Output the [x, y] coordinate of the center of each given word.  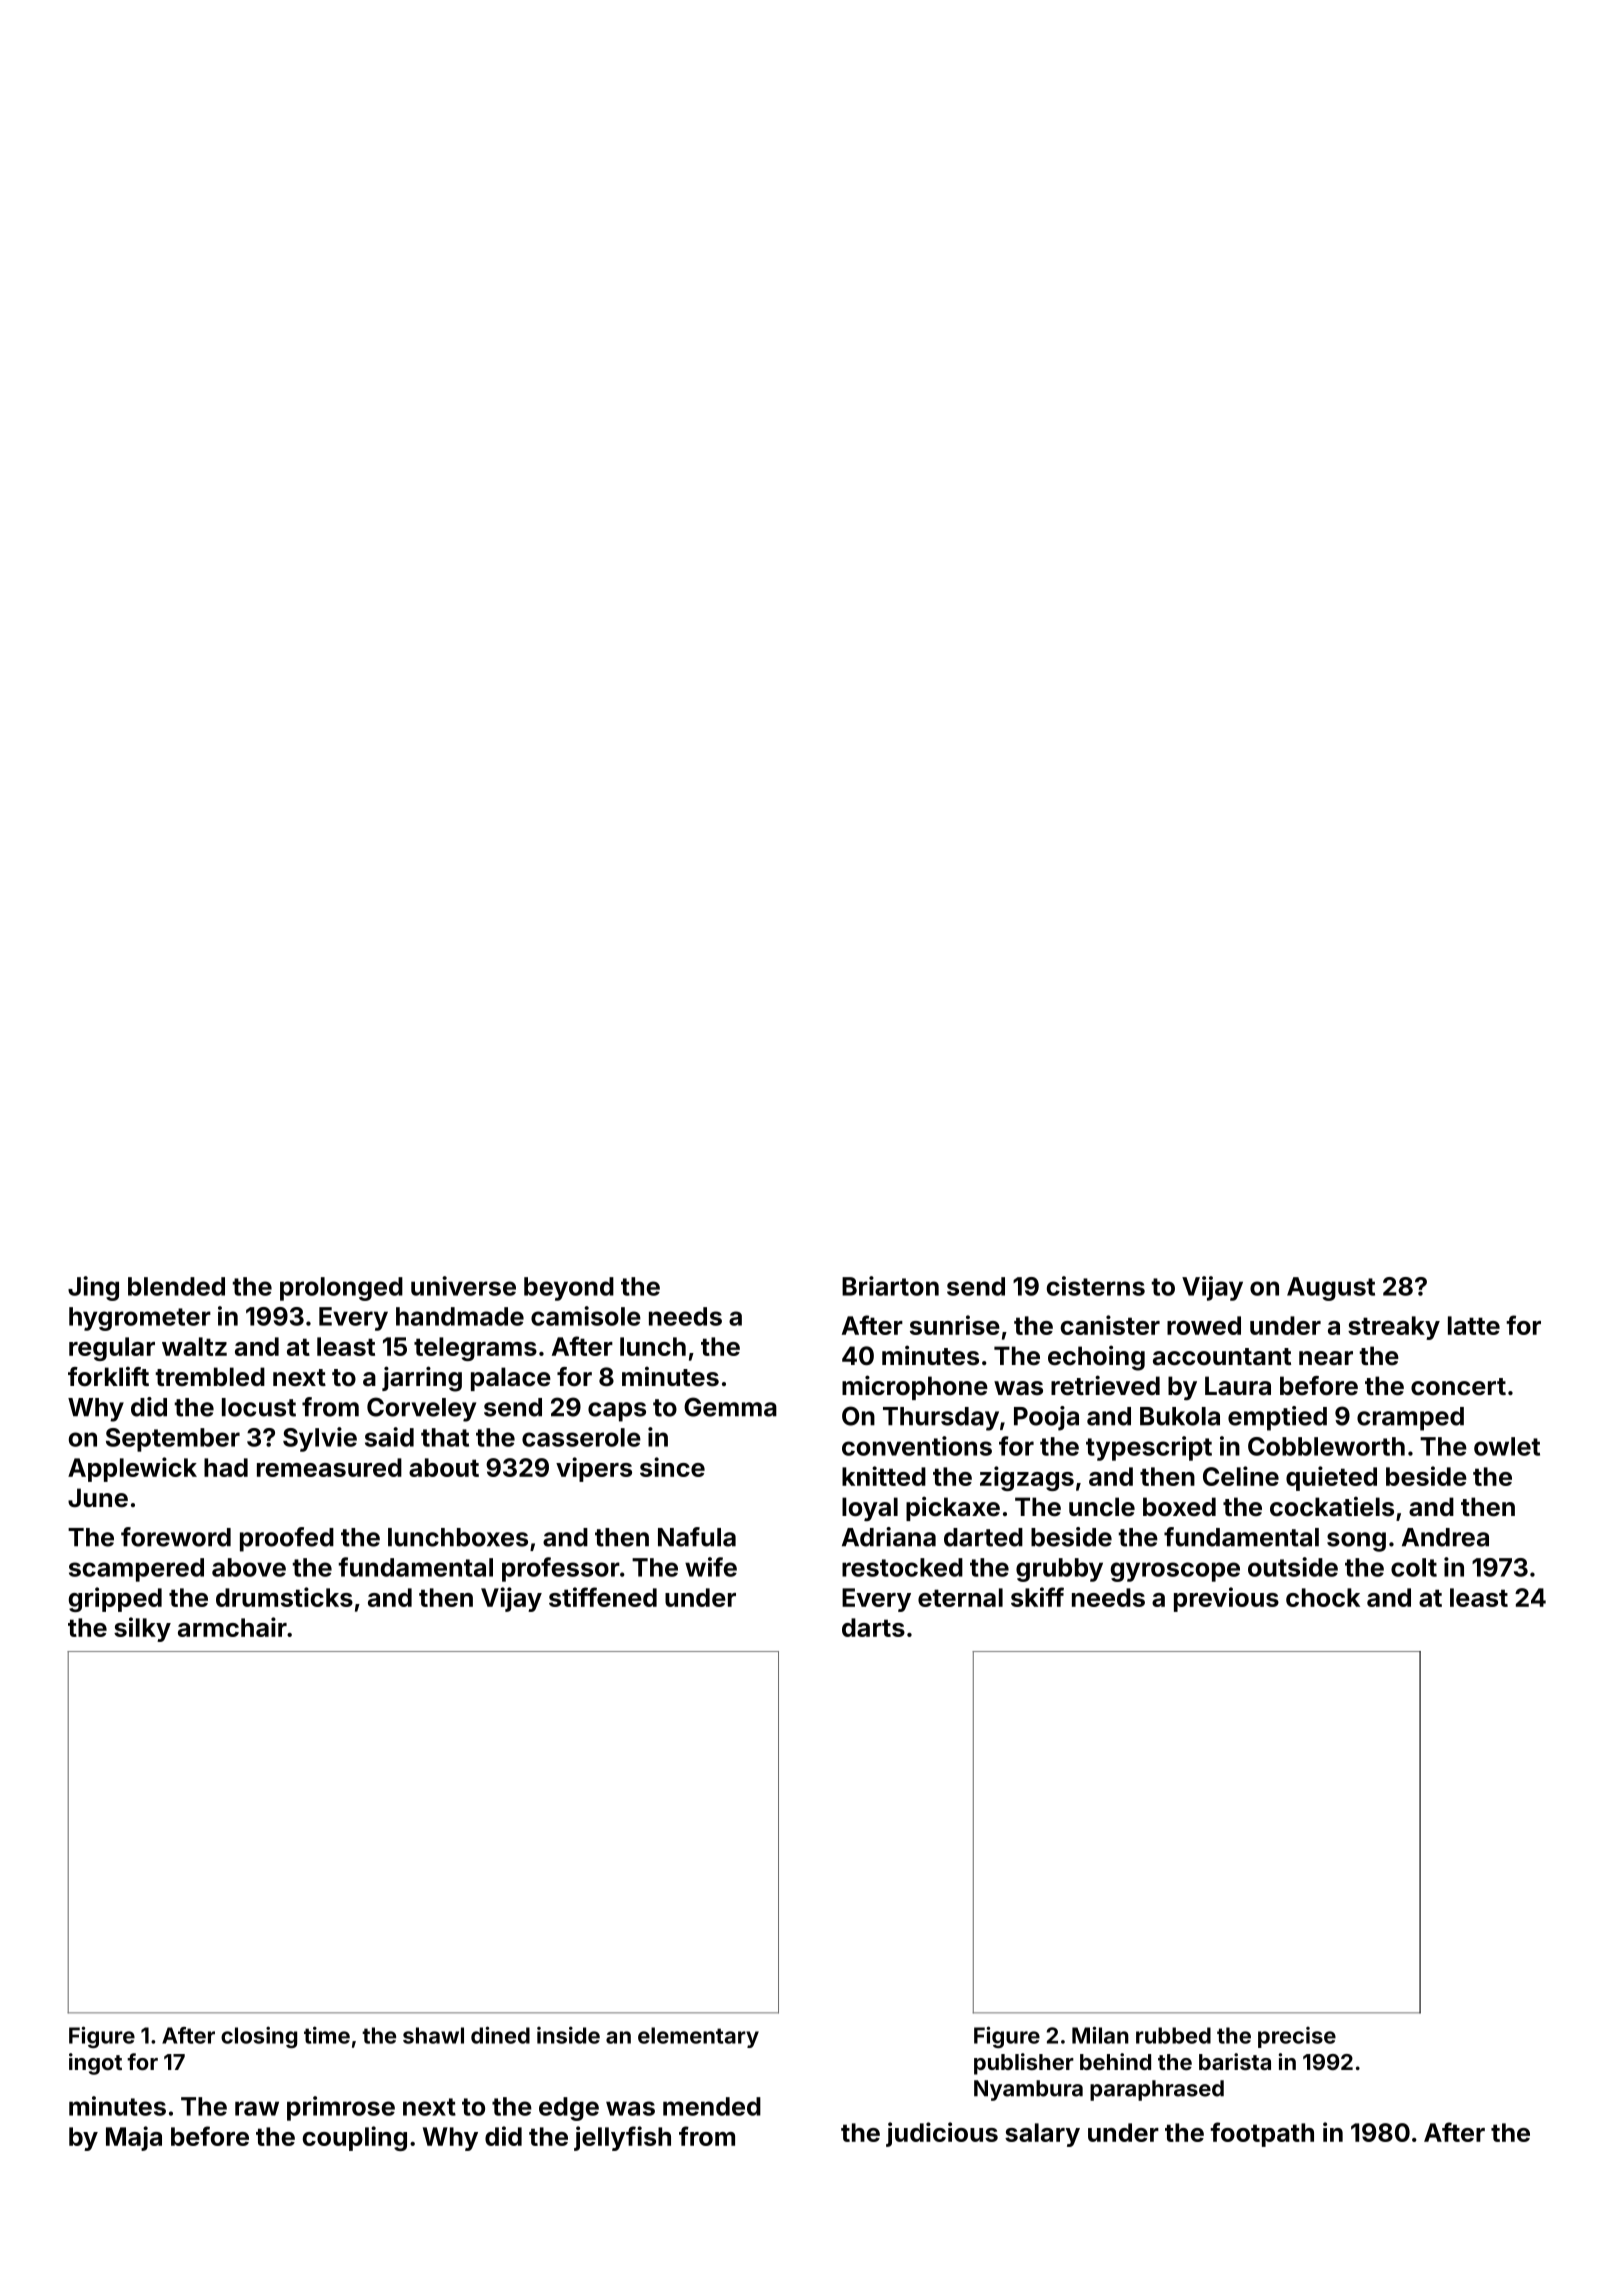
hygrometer [140, 1319]
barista [1235, 2061]
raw [257, 2108]
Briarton [890, 1286]
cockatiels [1332, 1506]
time [327, 2035]
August [1331, 1289]
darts [873, 1627]
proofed [287, 1539]
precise [1297, 2037]
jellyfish [622, 2138]
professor [561, 1569]
